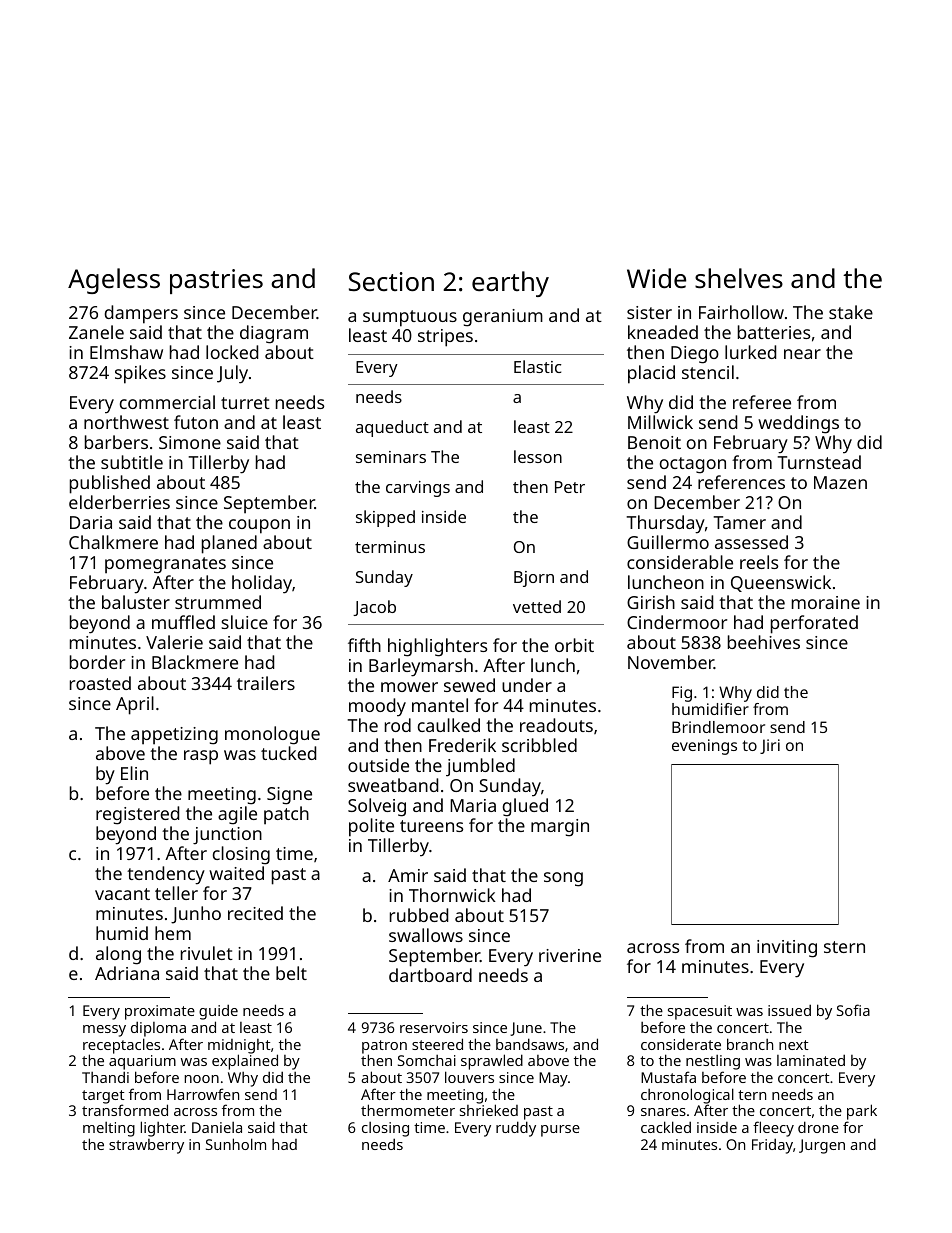  What do you see at coordinates (266, 683) in the image?
I see `trailers` at bounding box center [266, 683].
